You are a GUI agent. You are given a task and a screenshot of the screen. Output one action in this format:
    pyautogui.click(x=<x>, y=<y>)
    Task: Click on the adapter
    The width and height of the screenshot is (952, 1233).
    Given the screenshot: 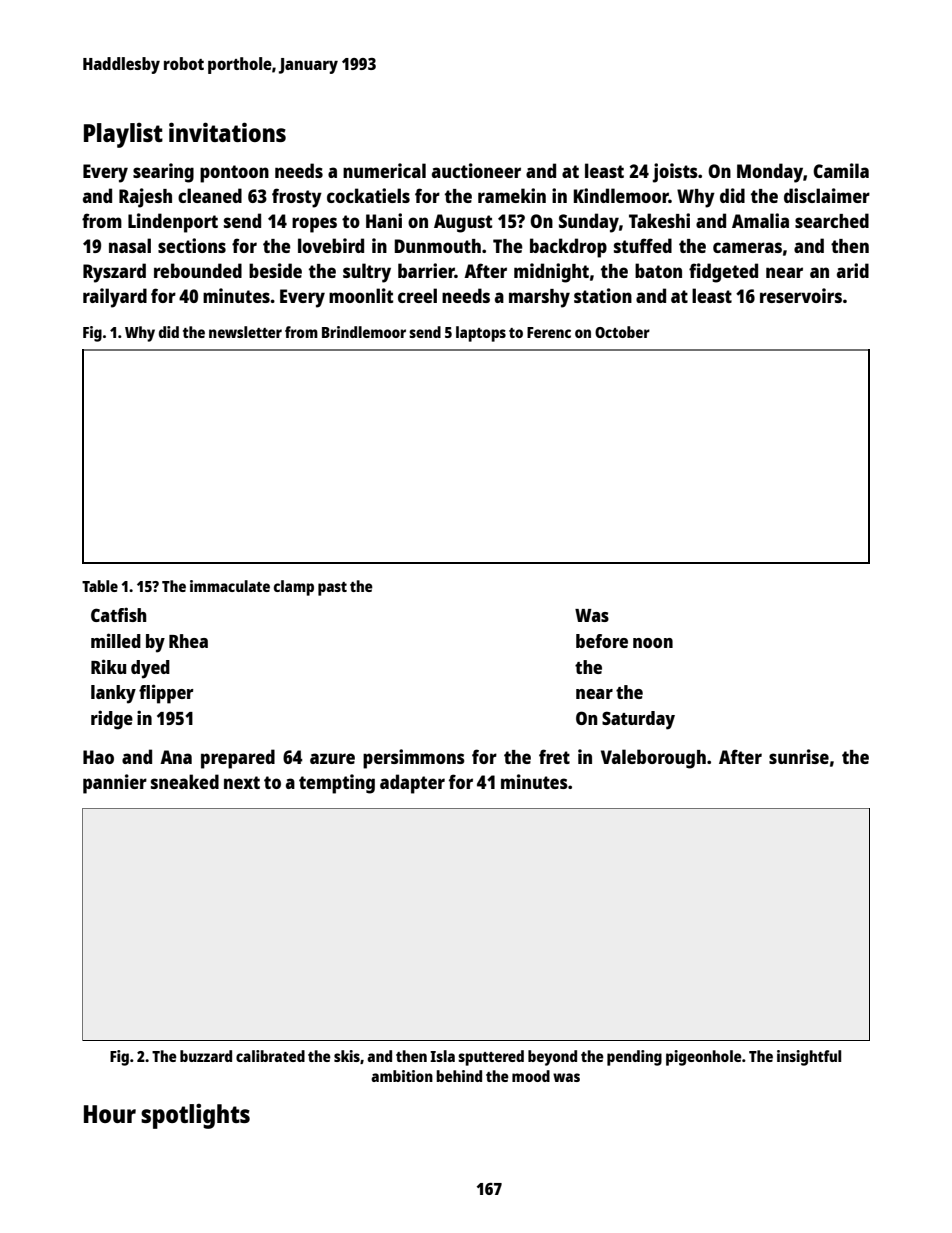 What is the action you would take?
    pyautogui.click(x=412, y=784)
